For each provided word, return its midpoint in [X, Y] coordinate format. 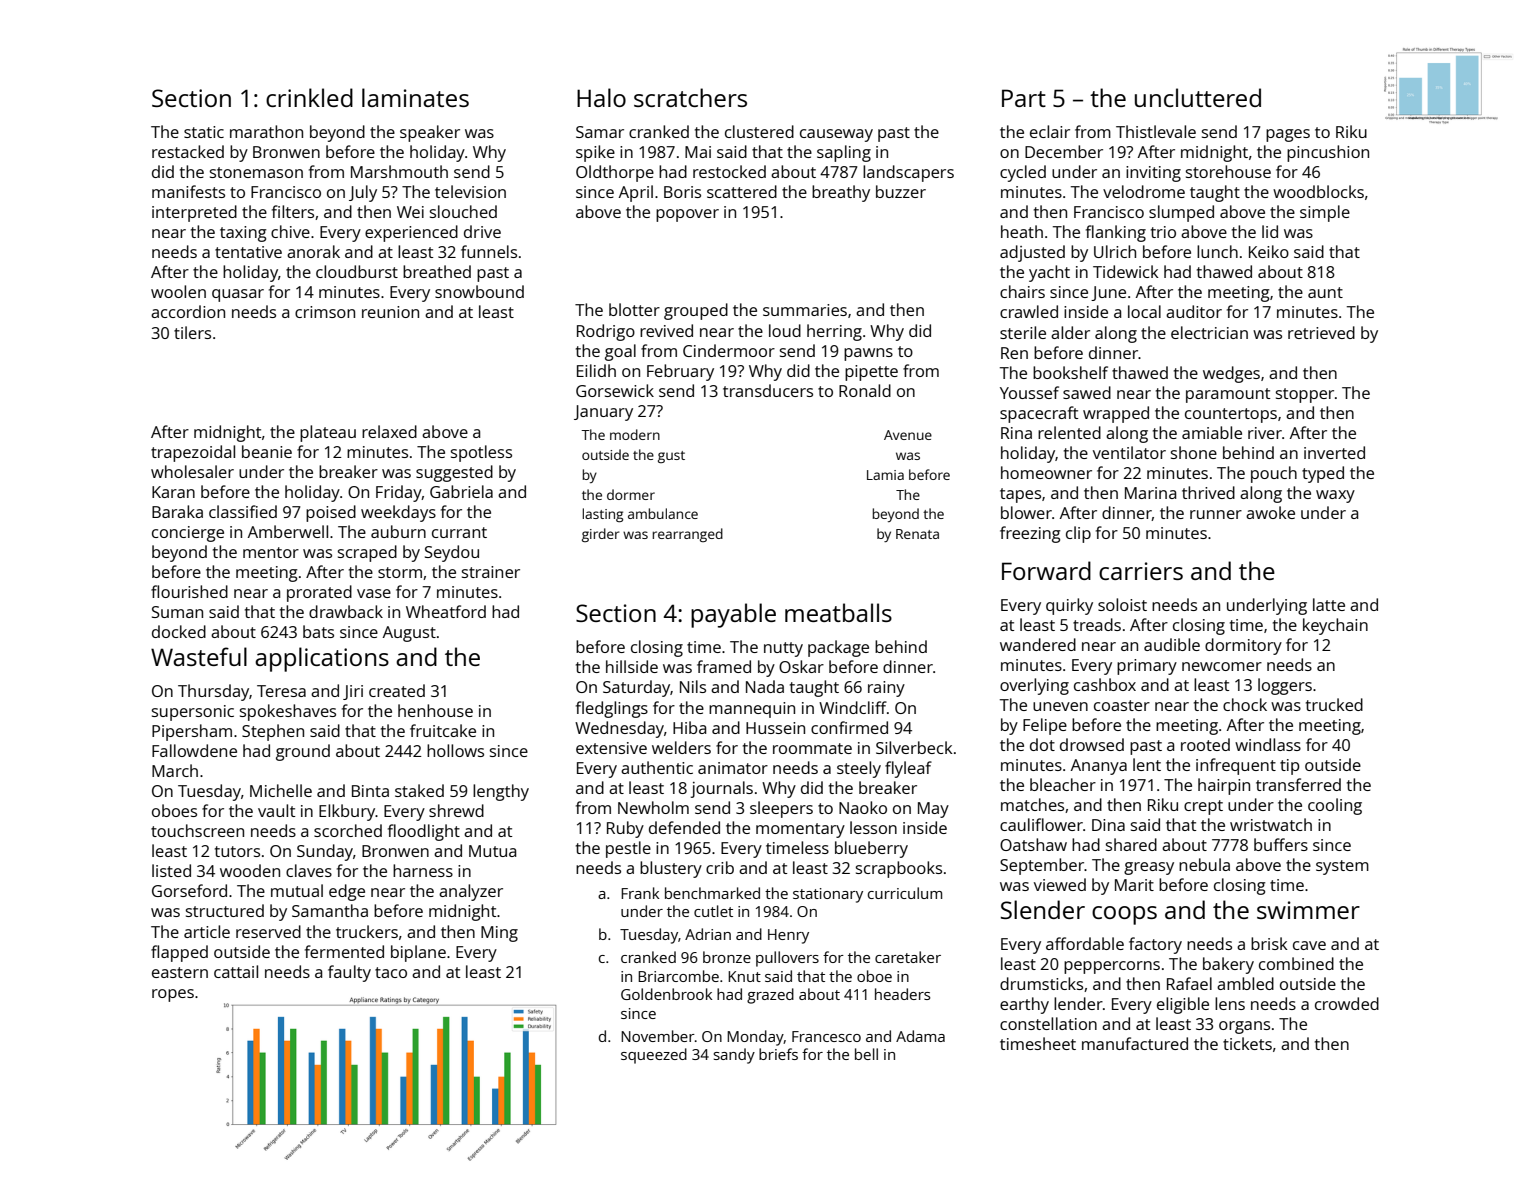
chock [1245, 704]
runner [1216, 514]
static [204, 132]
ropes [173, 995]
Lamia [885, 475]
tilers [192, 332]
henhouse [435, 710]
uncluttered [1198, 97]
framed [724, 666]
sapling [844, 153]
